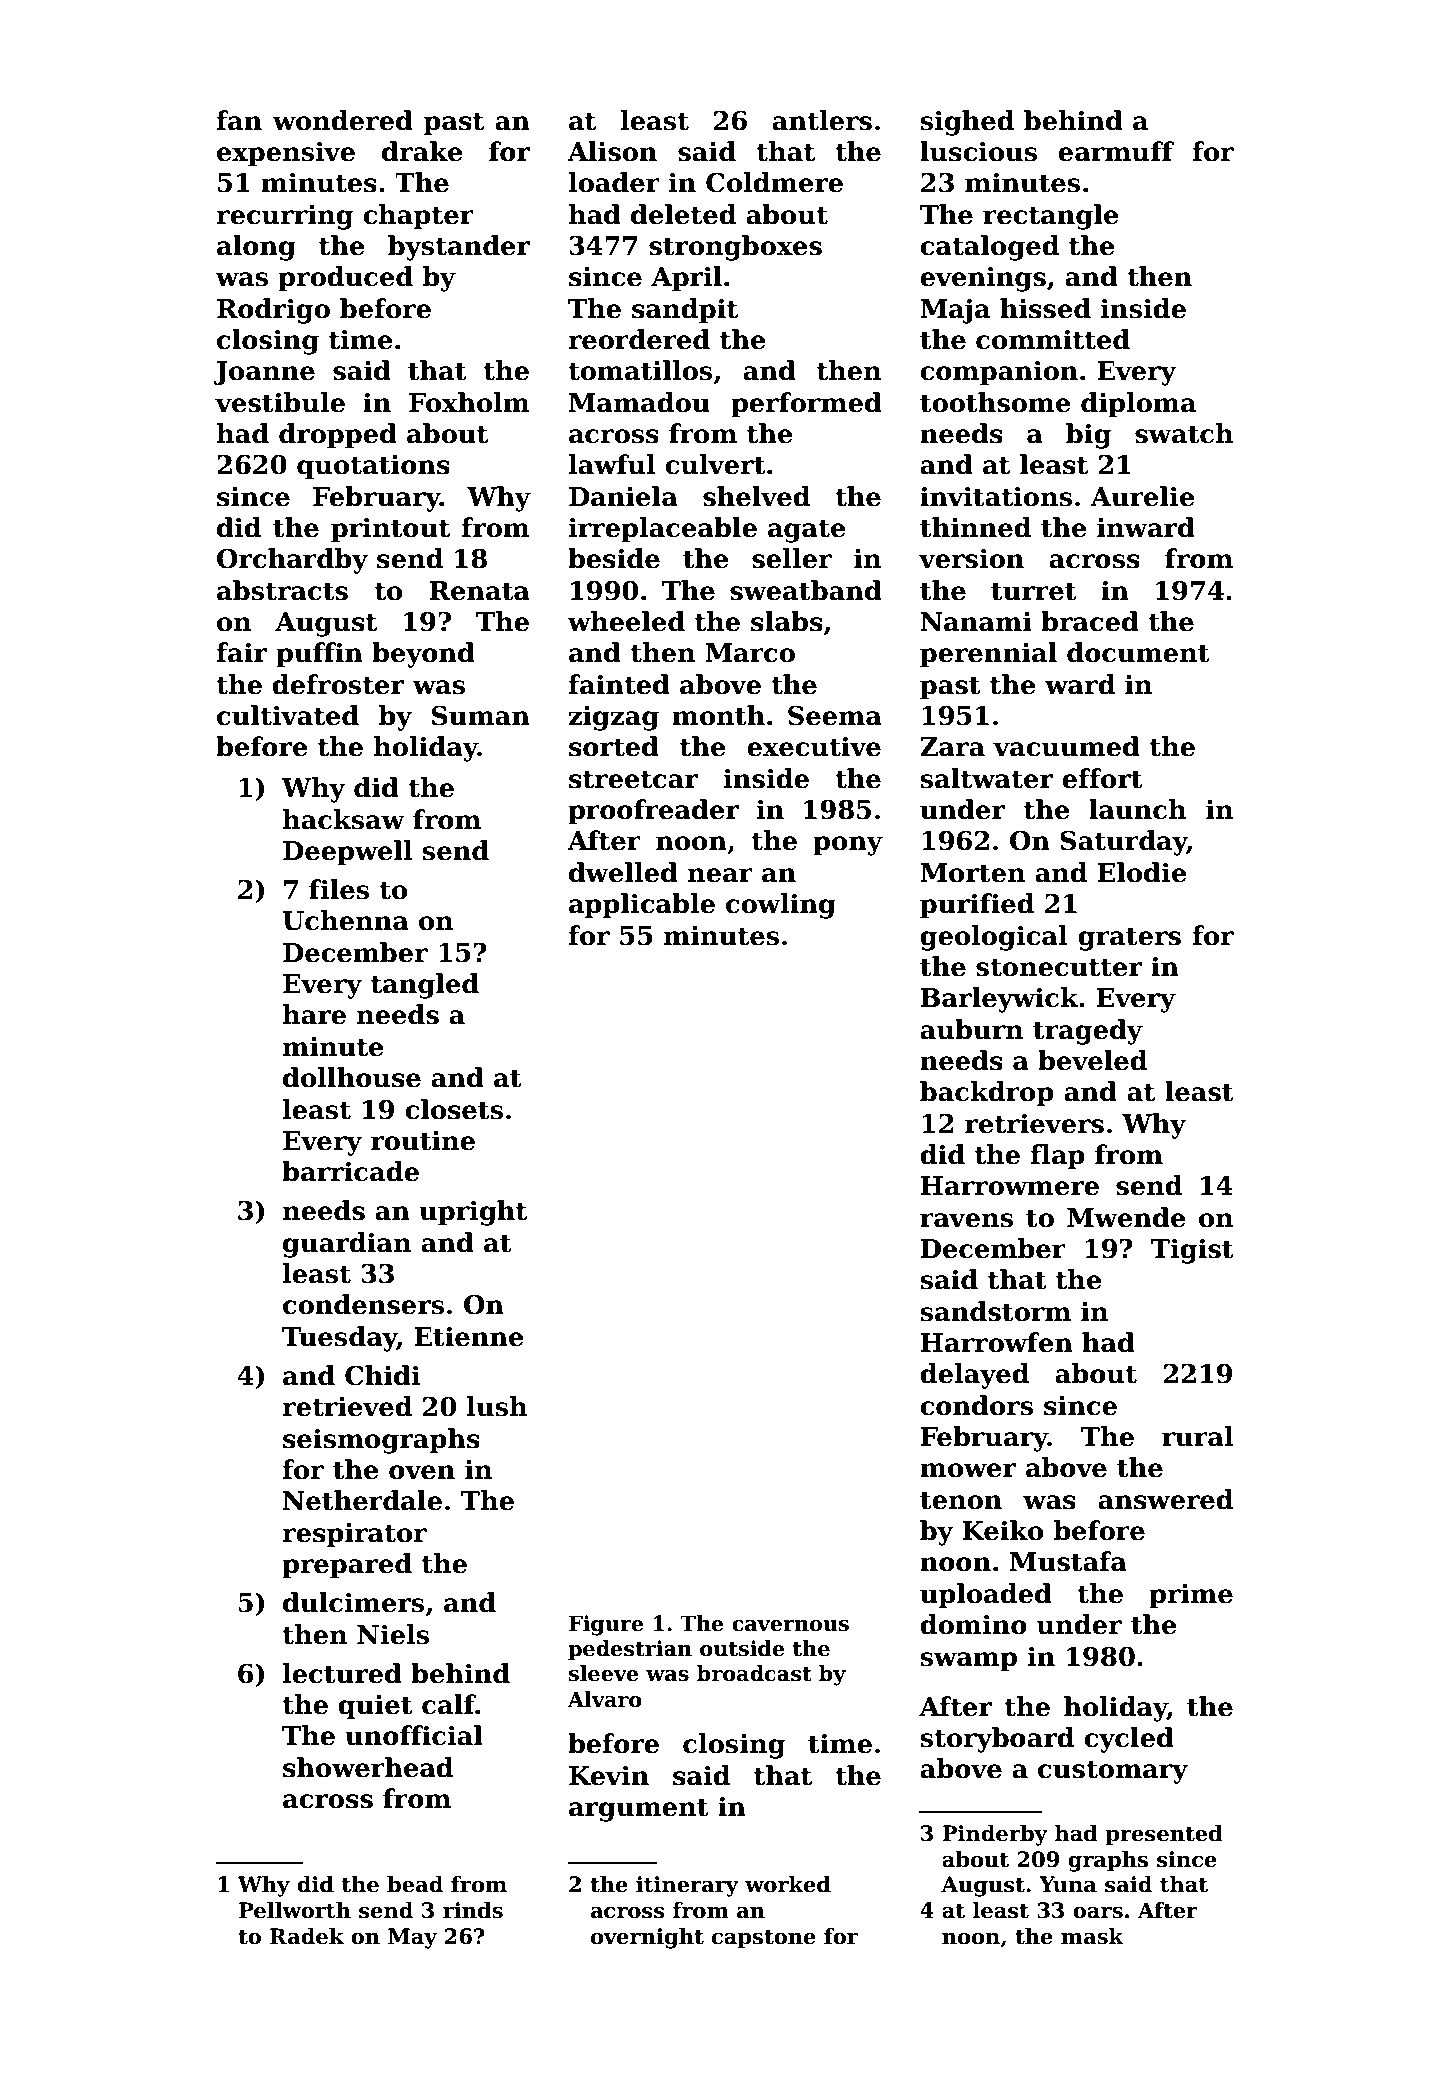 The image size is (1450, 2100). Describe the element at coordinates (742, 1648) in the screenshot. I see `outside` at that location.
